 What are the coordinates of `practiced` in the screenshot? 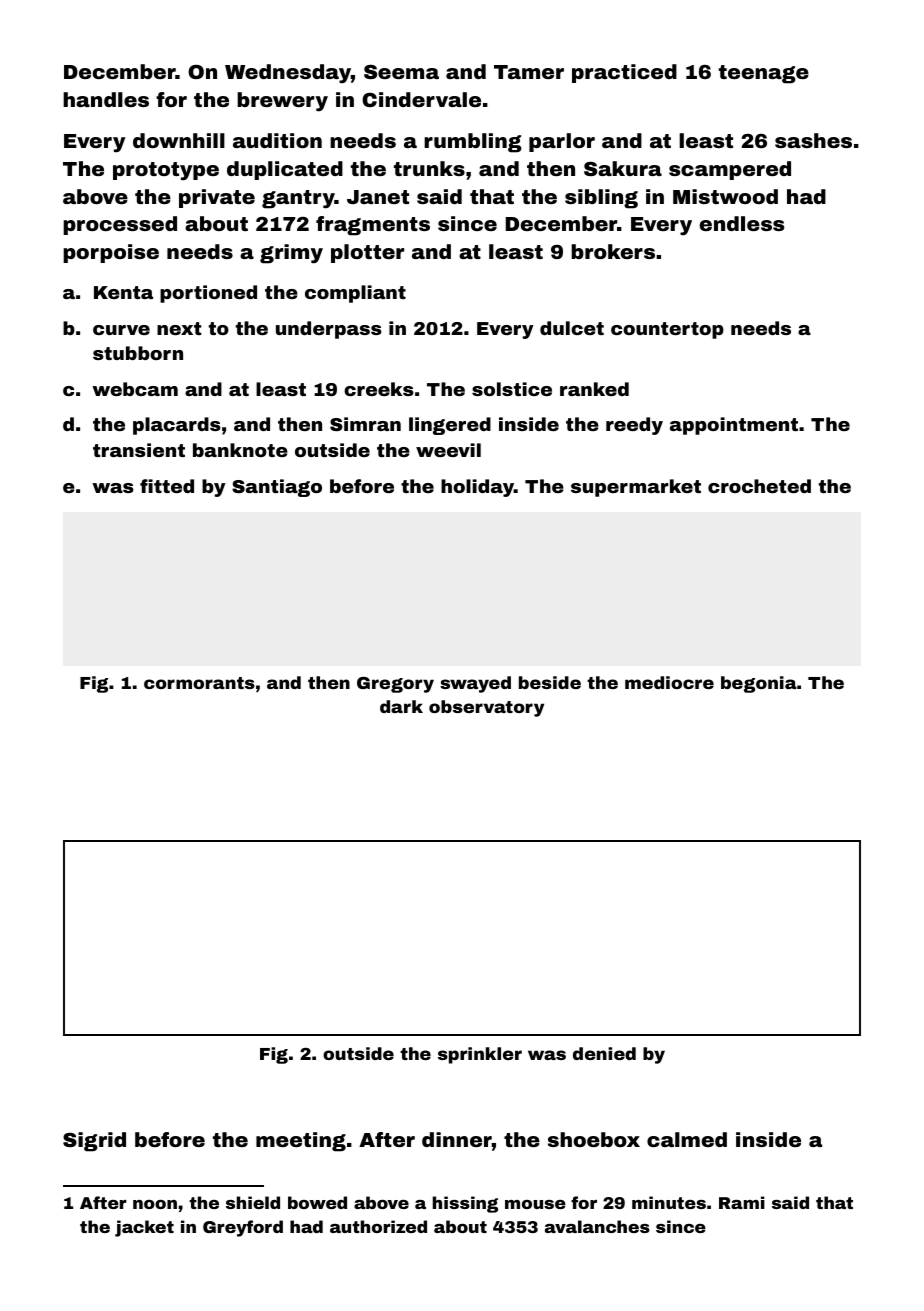 It's located at (624, 73).
